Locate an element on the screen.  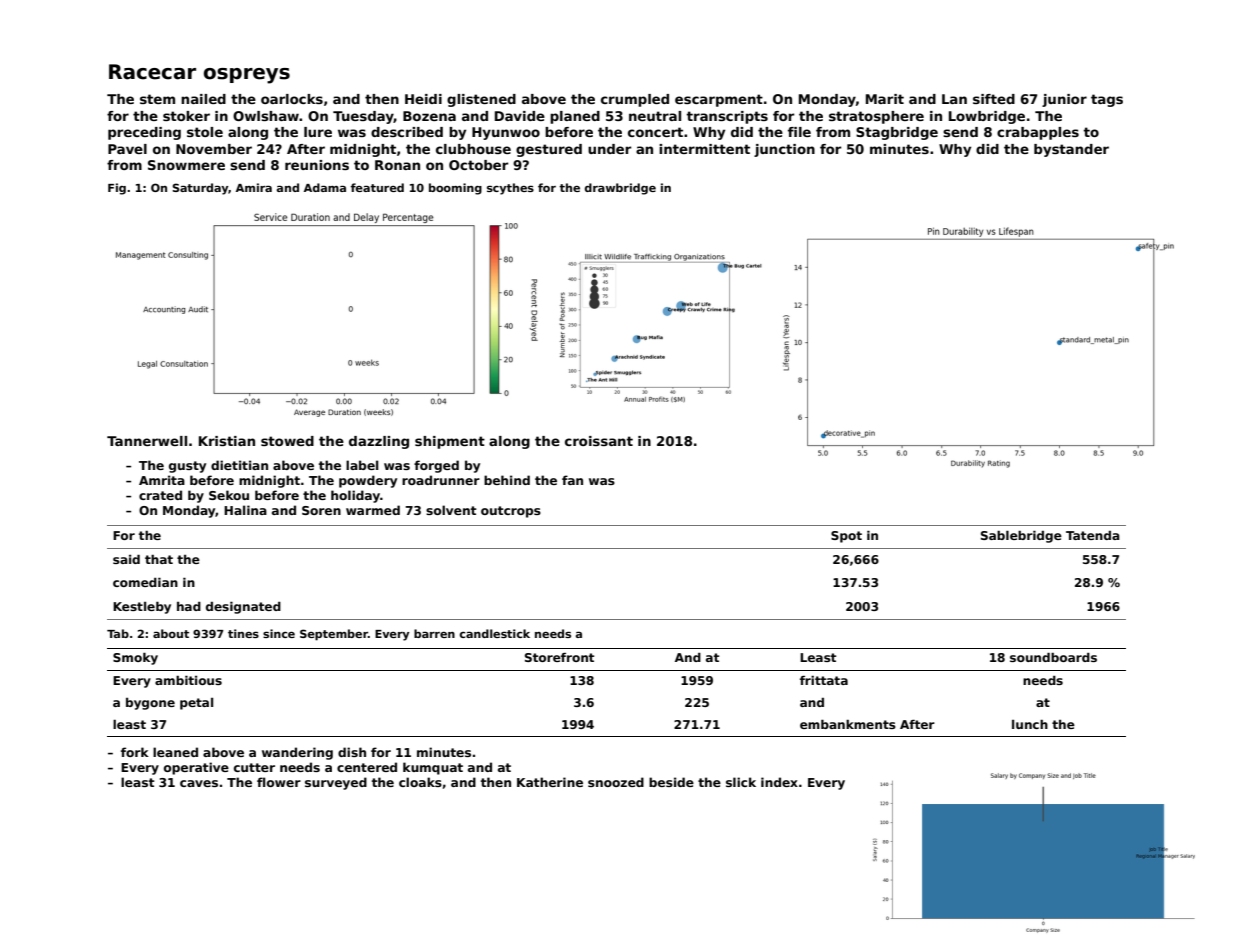
caves is located at coordinates (199, 783).
